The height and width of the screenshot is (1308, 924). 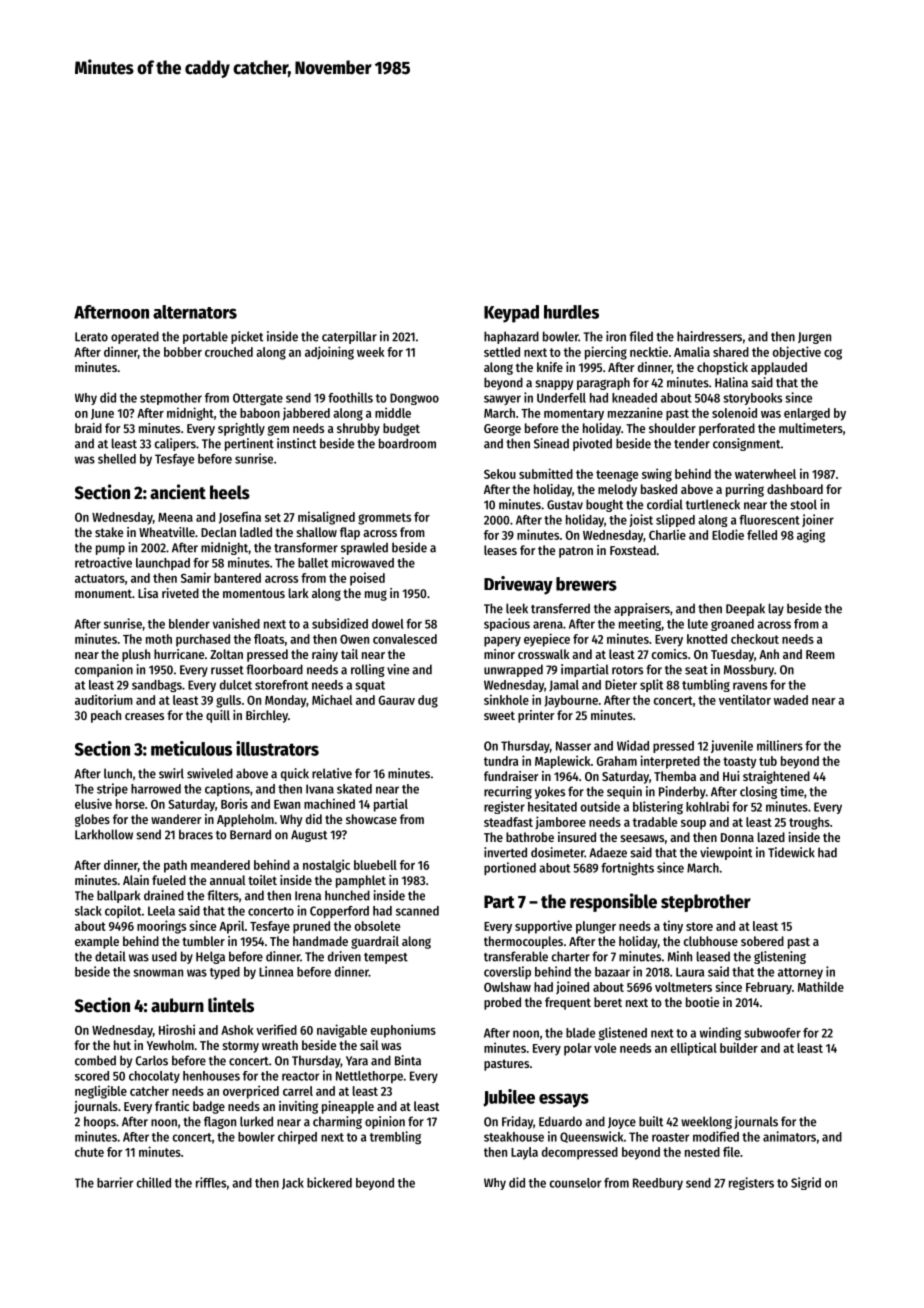 I want to click on russet, so click(x=227, y=670).
